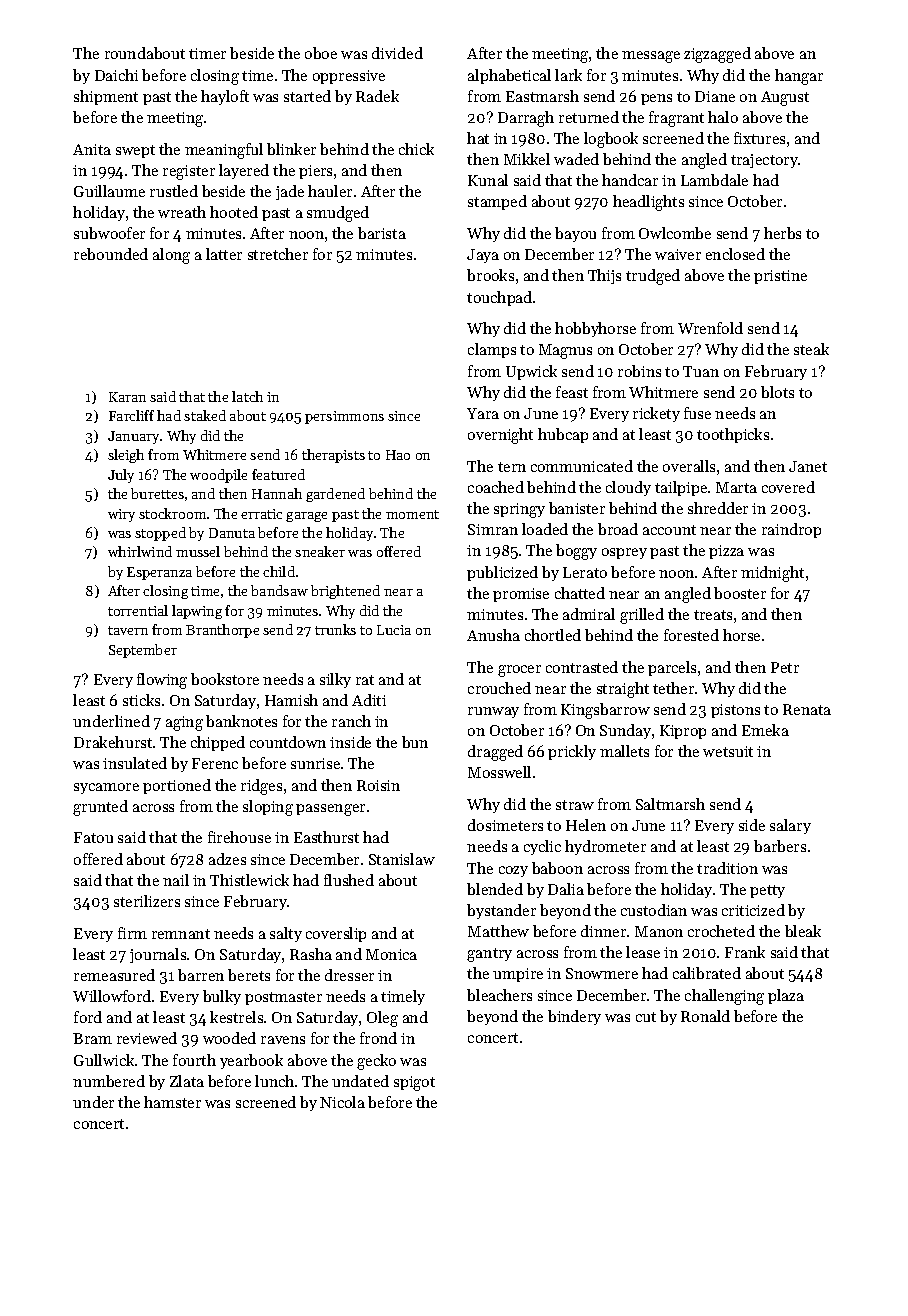 The width and height of the image is (908, 1316). Describe the element at coordinates (717, 55) in the image. I see `zigzagged` at that location.
